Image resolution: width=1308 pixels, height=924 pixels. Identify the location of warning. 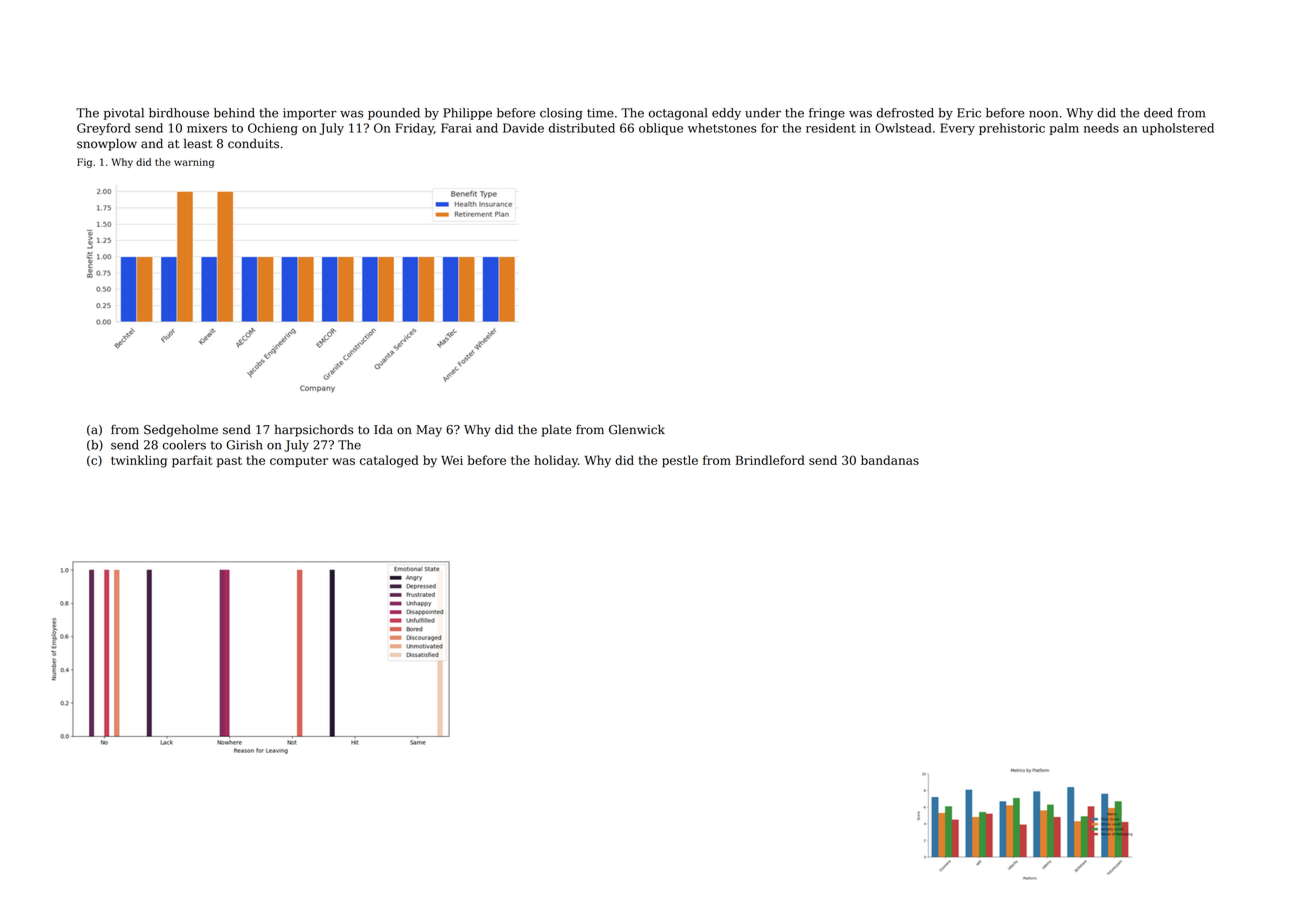
(194, 163).
